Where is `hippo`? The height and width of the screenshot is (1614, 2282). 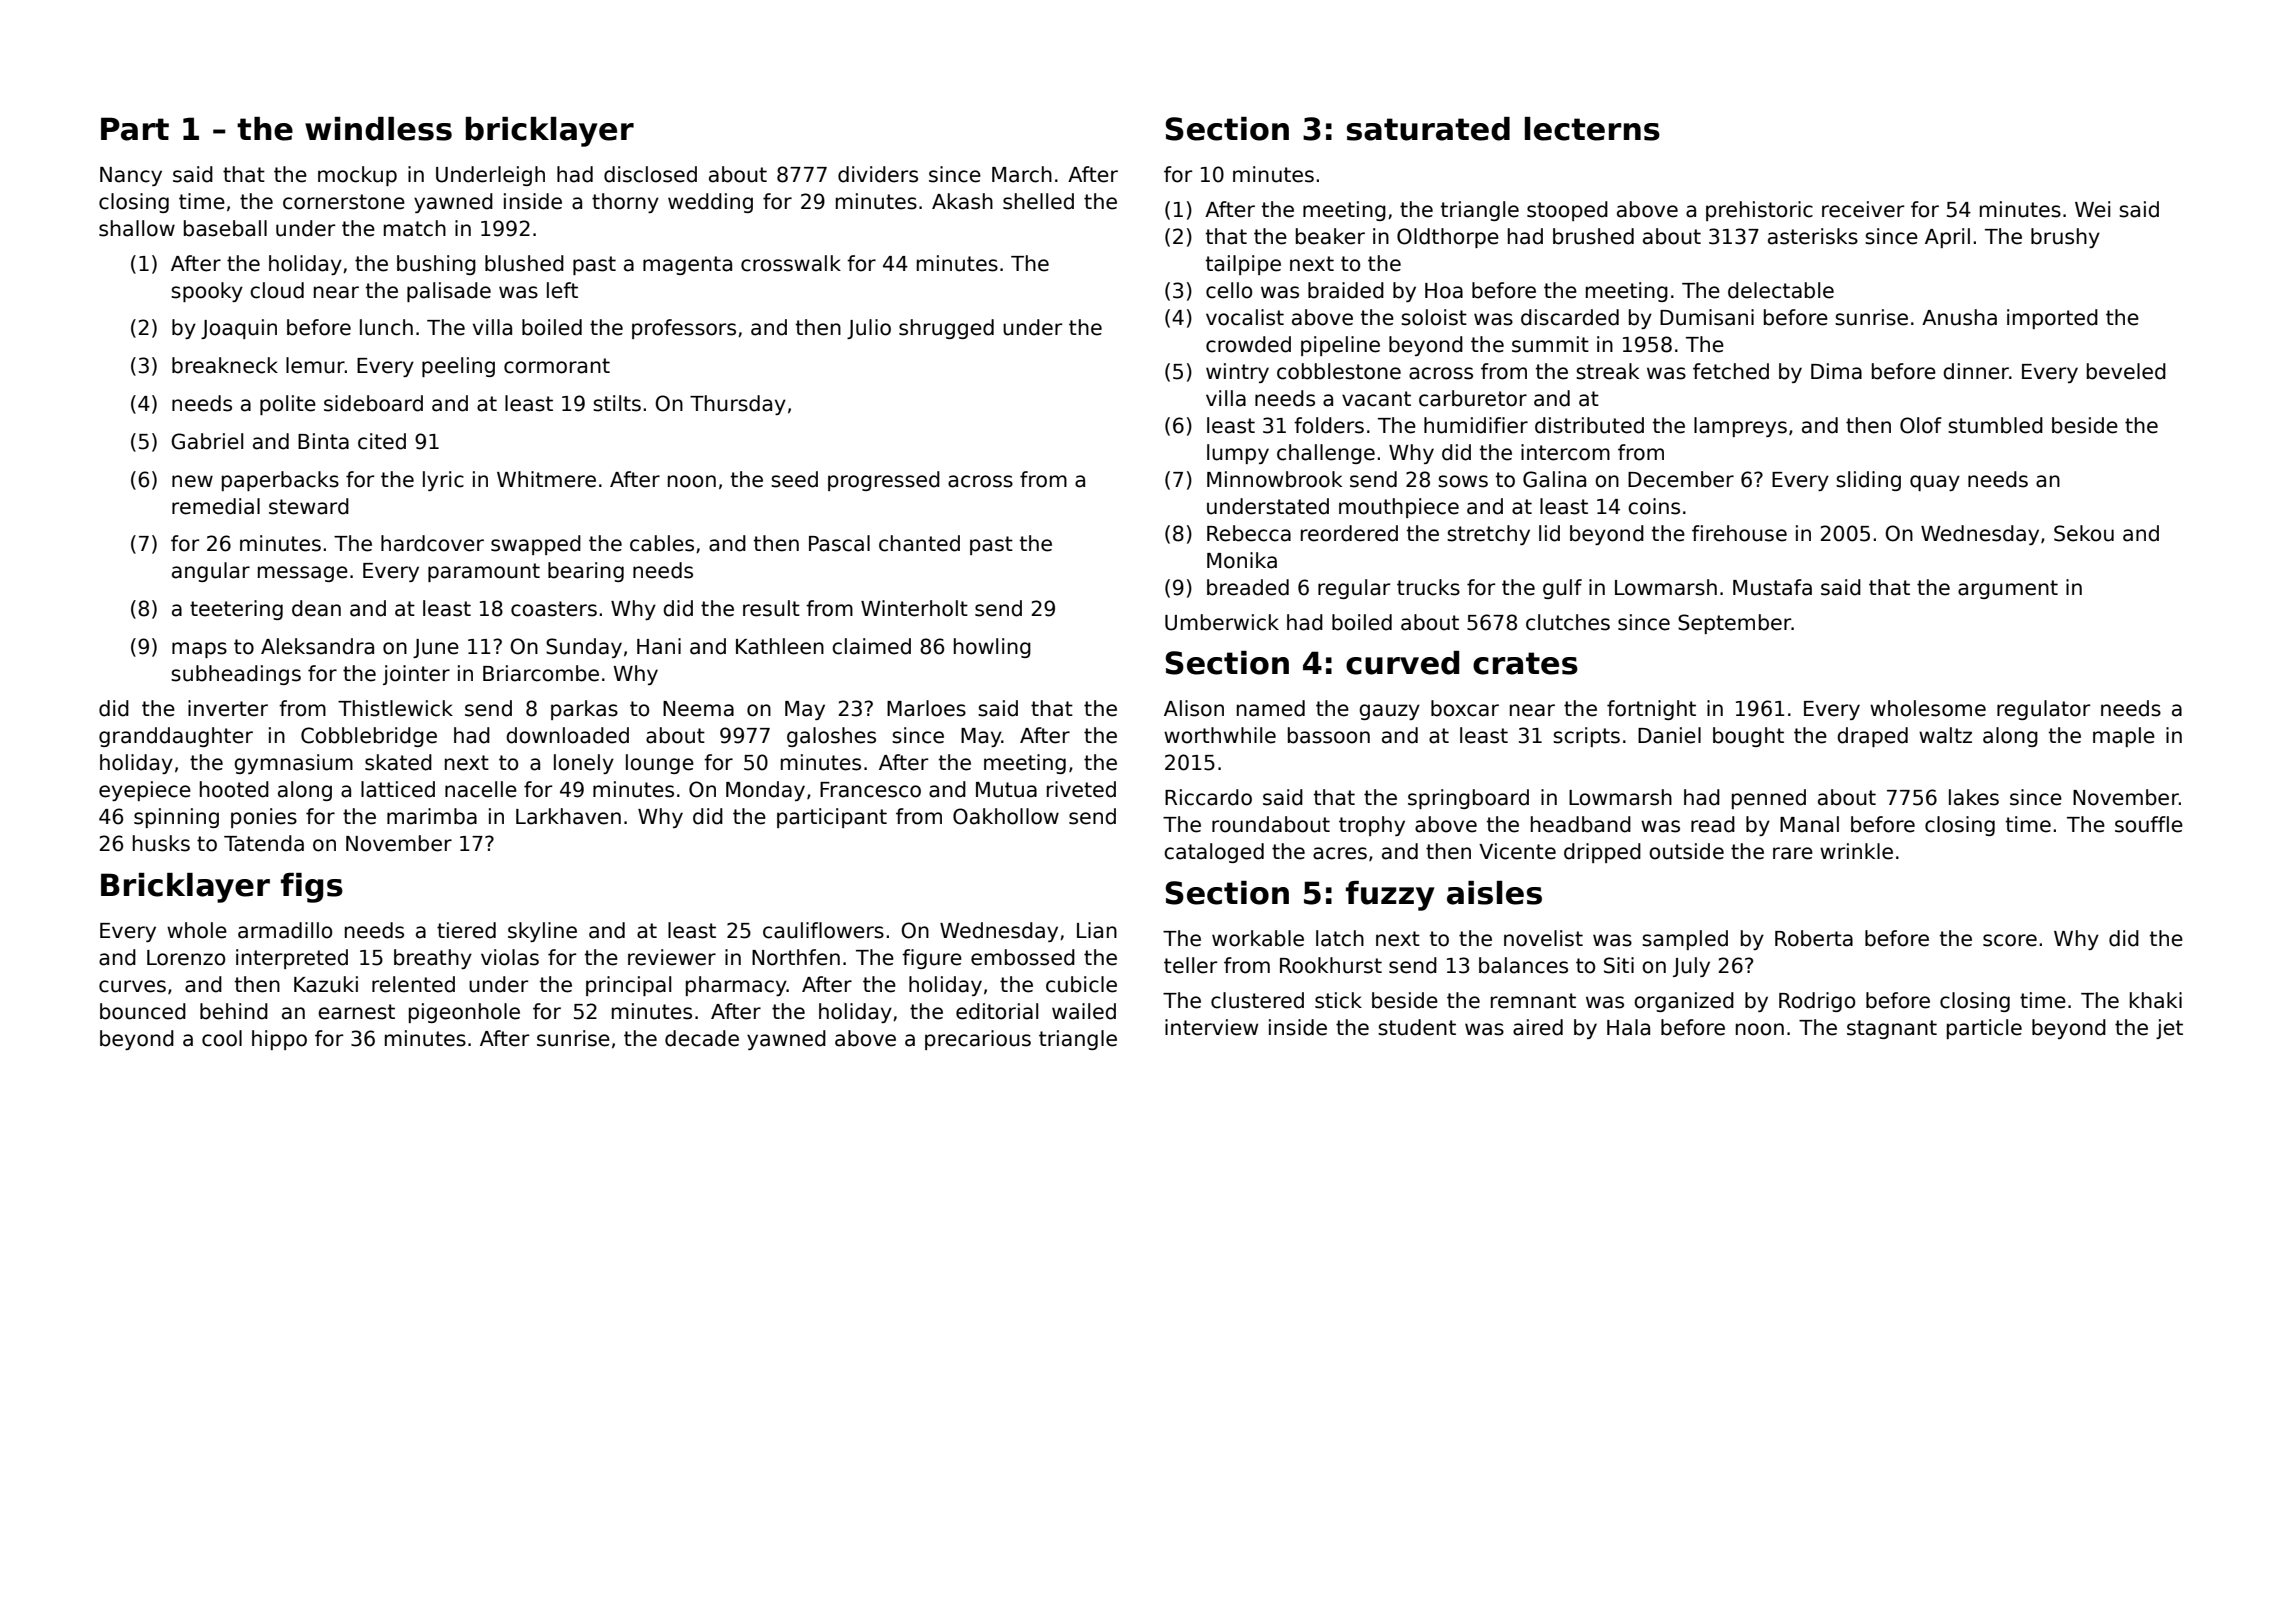 hippo is located at coordinates (279, 1040).
